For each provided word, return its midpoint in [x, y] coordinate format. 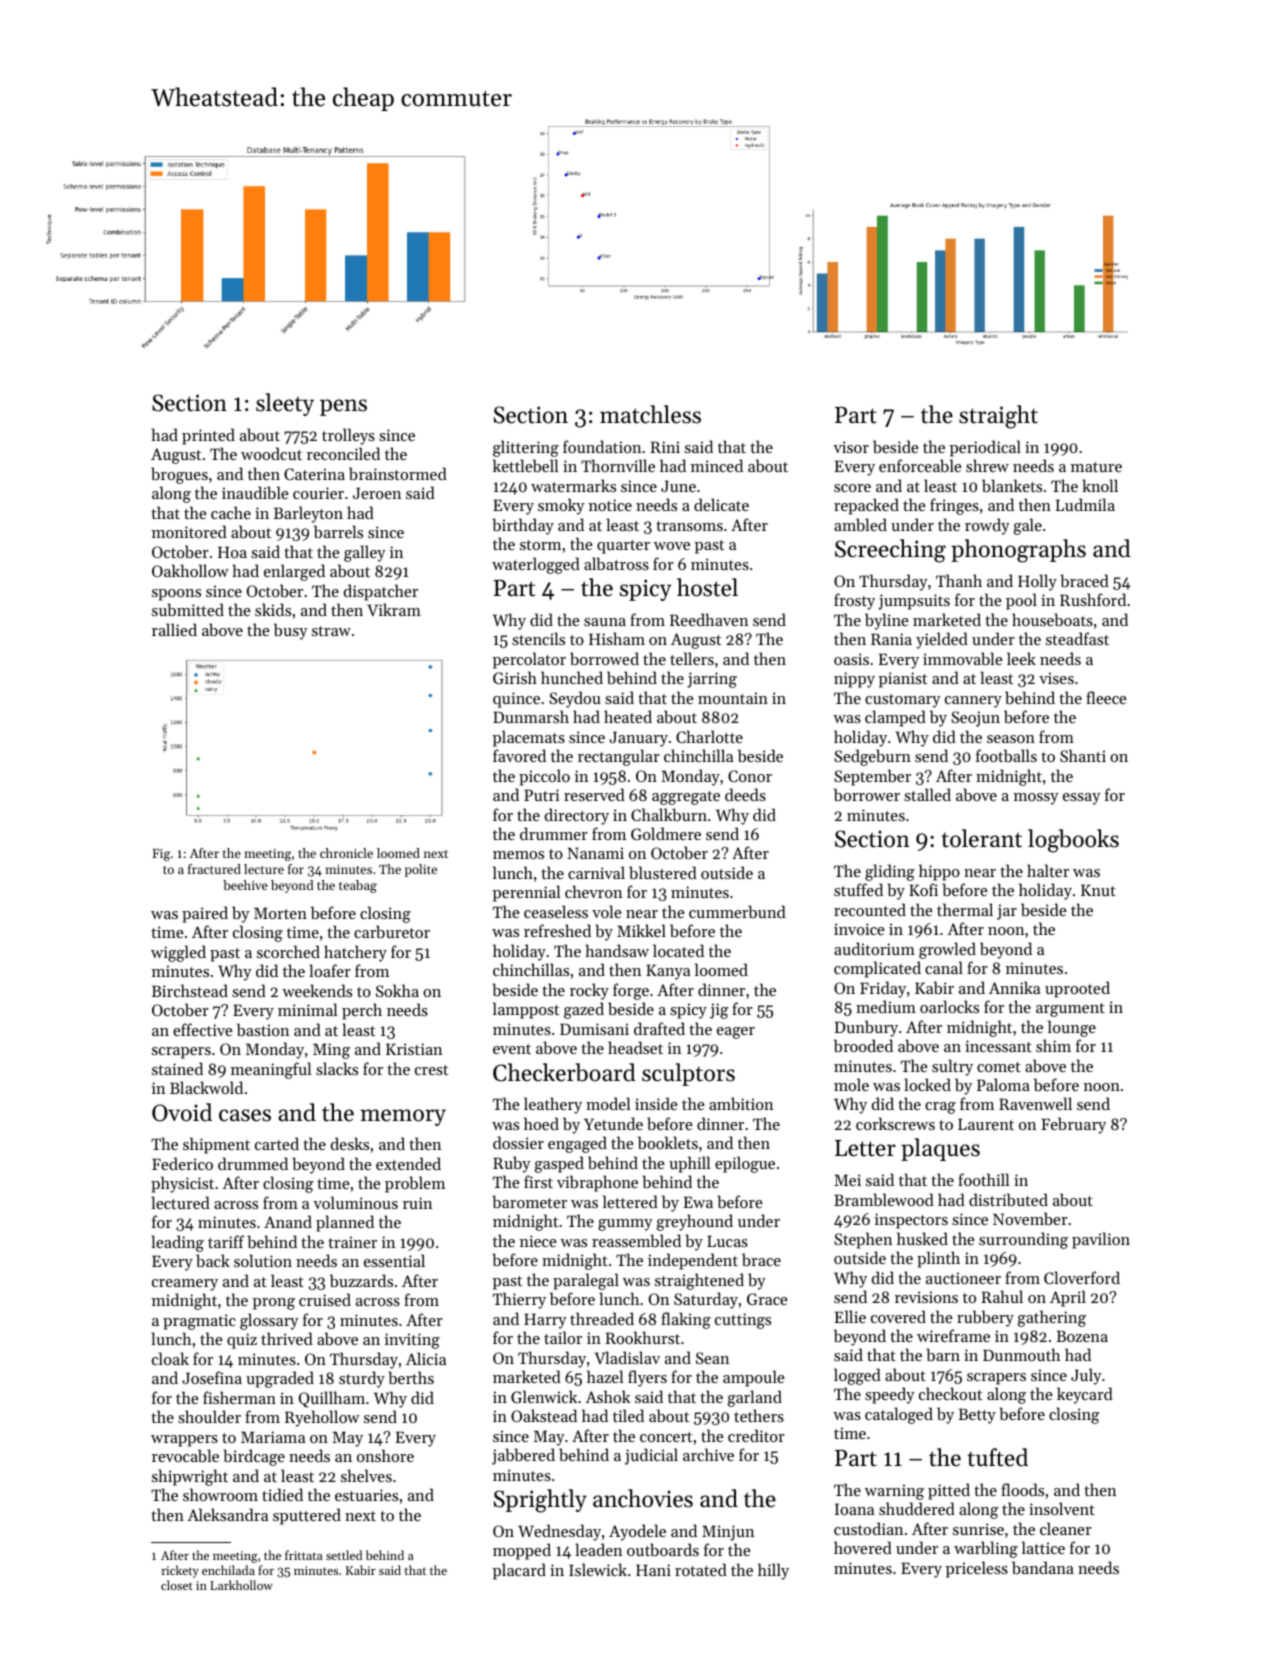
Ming [331, 1051]
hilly [773, 1571]
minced [717, 465]
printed [208, 436]
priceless [977, 1569]
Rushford [1093, 599]
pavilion [1101, 1240]
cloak [170, 1358]
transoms [689, 526]
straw [331, 631]
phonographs [1018, 551]
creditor [756, 1435]
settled [344, 1555]
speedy [890, 1395]
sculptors [688, 1074]
